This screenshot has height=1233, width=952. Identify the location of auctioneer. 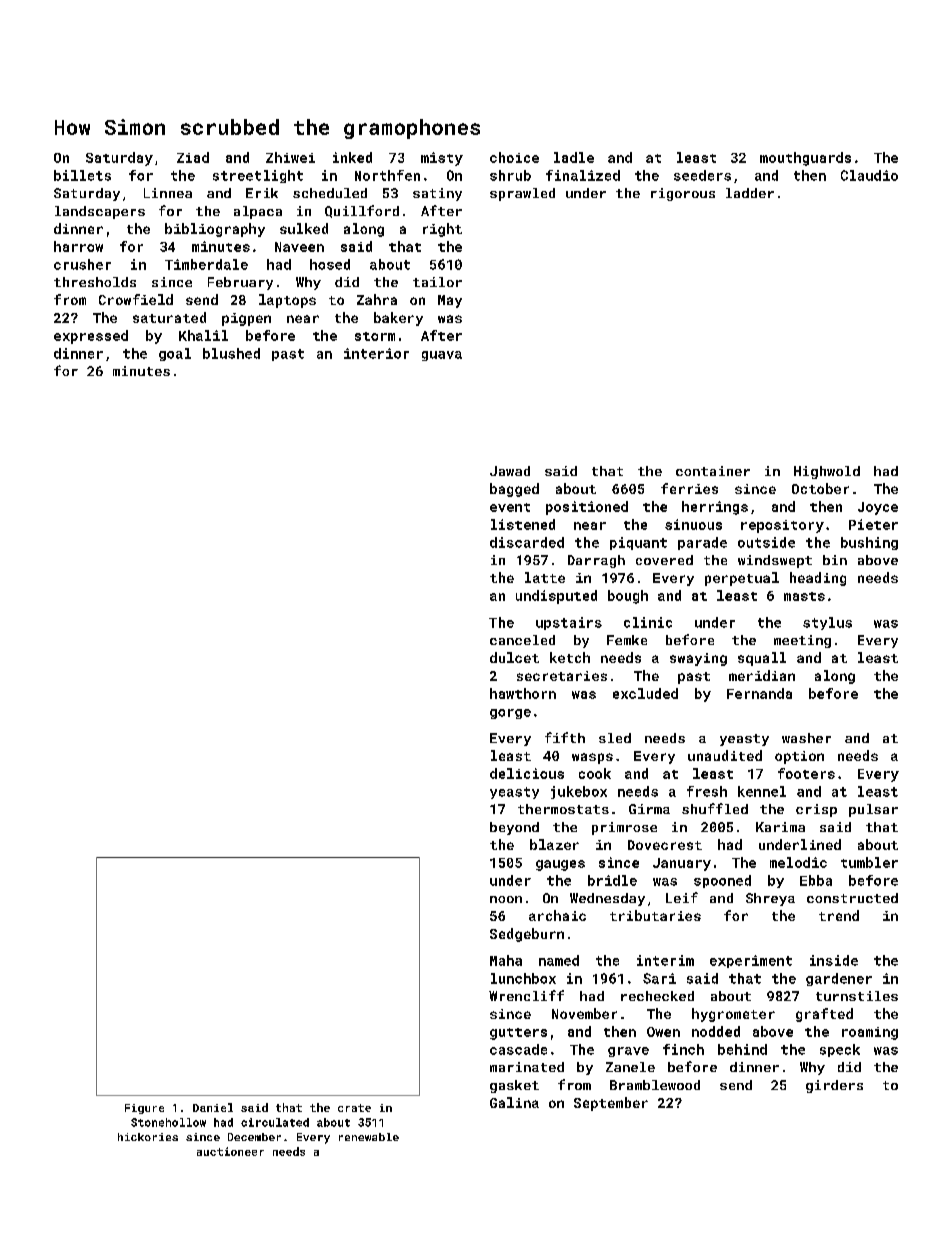
(230, 1151).
